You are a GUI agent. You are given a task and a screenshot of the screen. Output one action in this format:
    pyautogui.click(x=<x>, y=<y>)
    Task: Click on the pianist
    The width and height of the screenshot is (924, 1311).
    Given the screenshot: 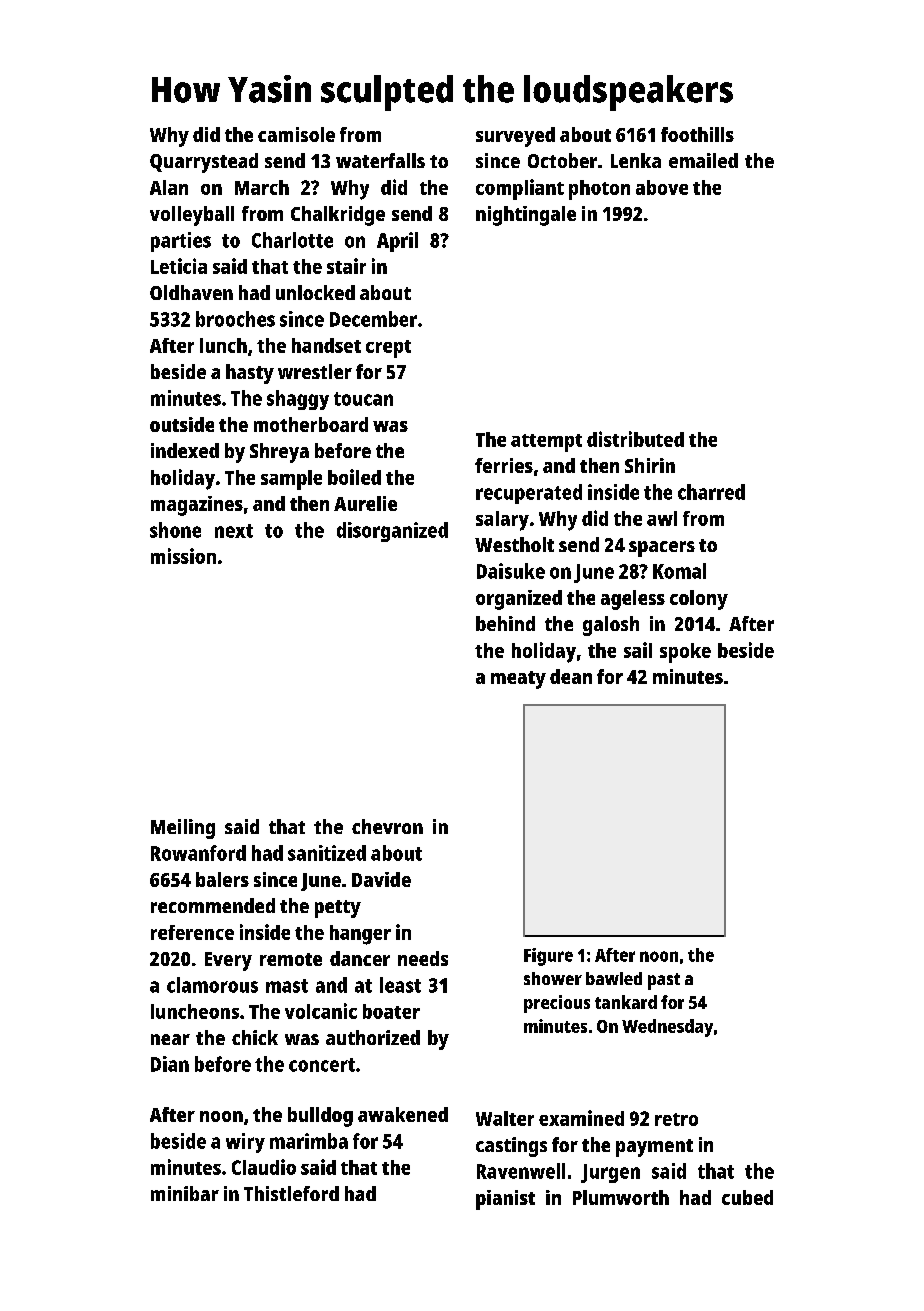 What is the action you would take?
    pyautogui.click(x=505, y=1200)
